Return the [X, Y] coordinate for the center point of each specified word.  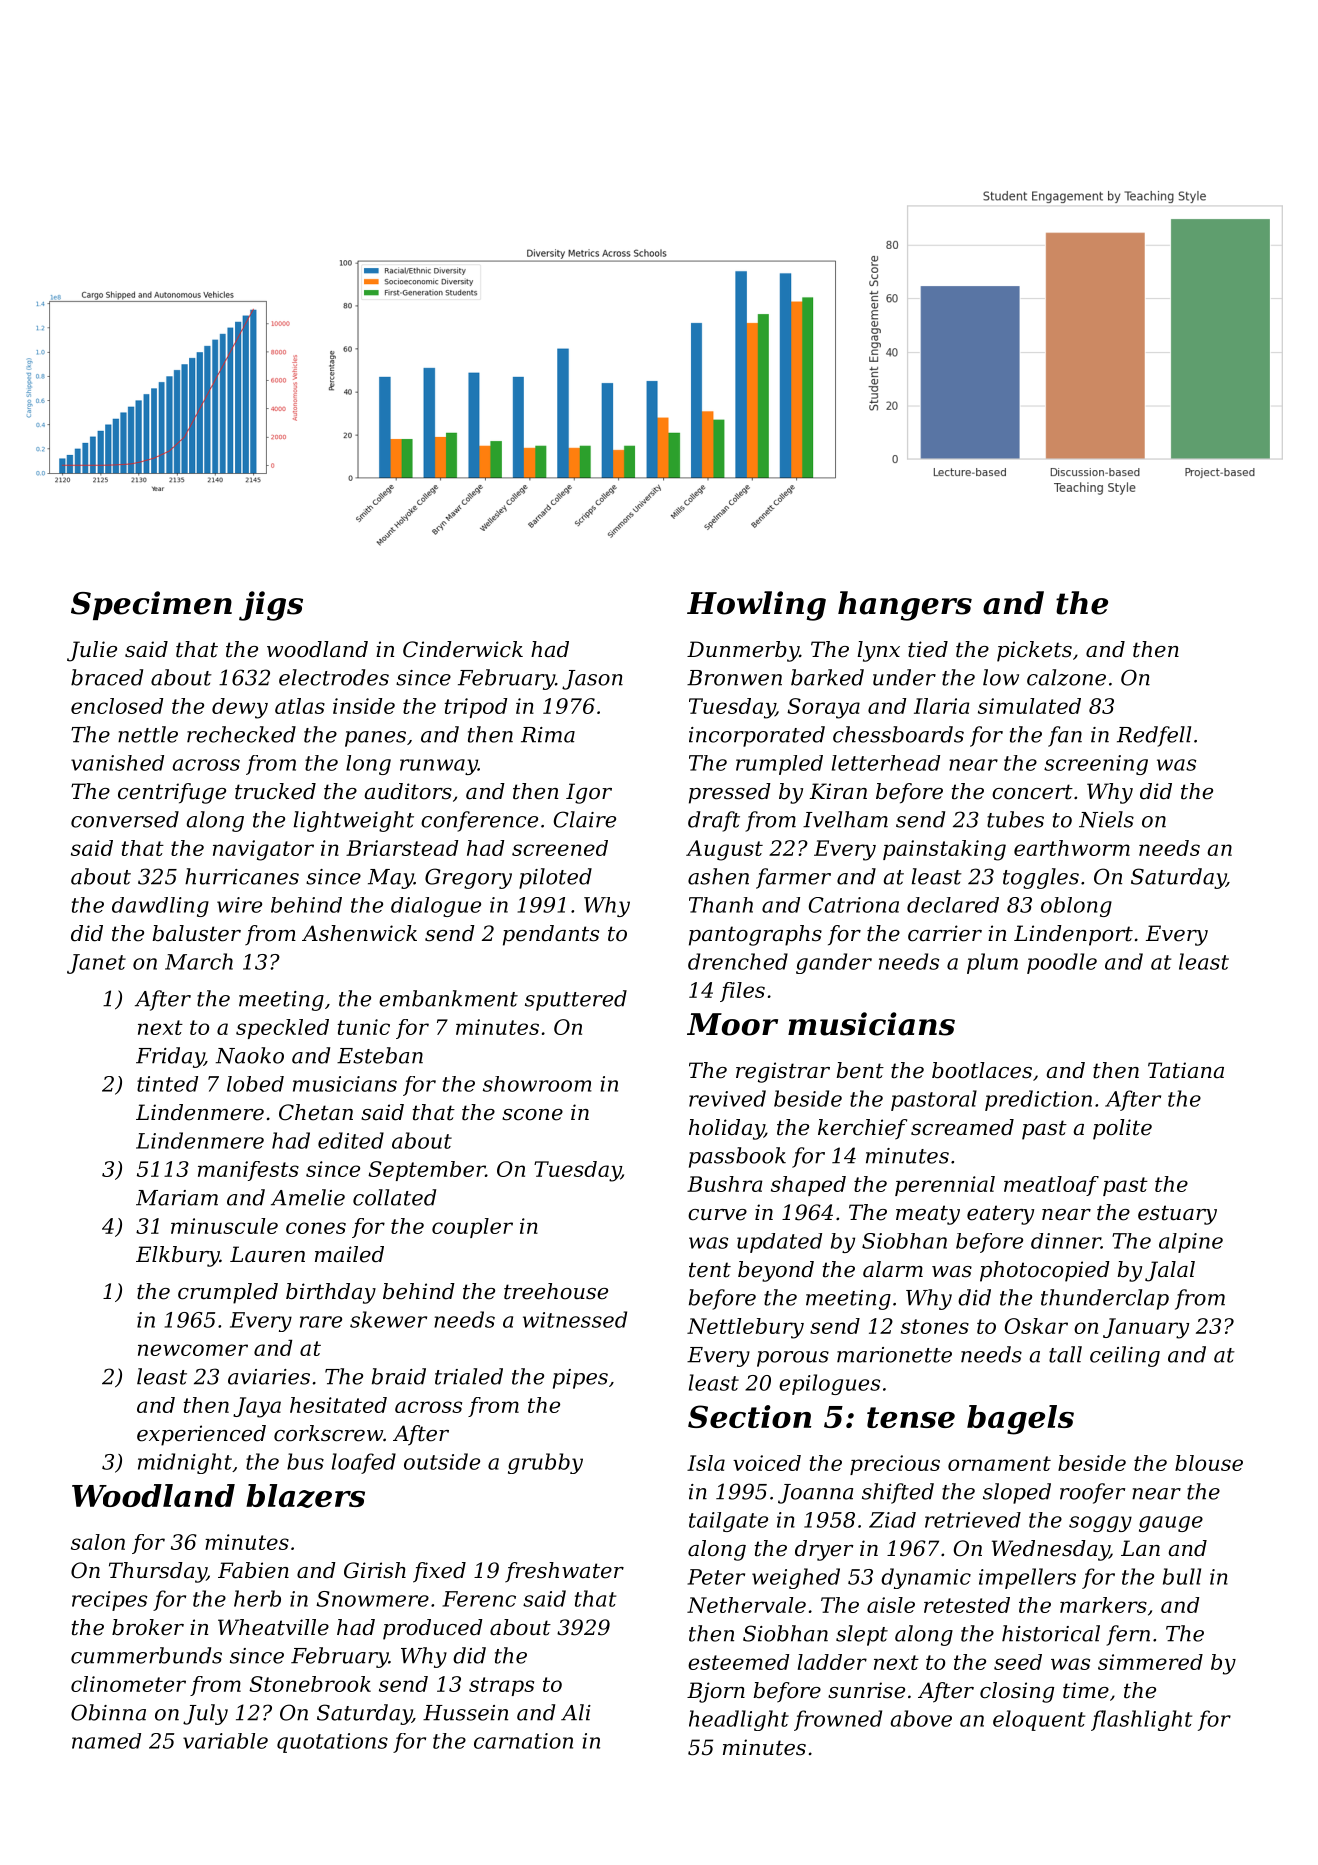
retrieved [973, 1520]
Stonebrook [310, 1684]
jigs [271, 606]
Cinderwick [463, 649]
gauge [1171, 1524]
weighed [796, 1578]
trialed [469, 1376]
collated [394, 1197]
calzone [1066, 677]
